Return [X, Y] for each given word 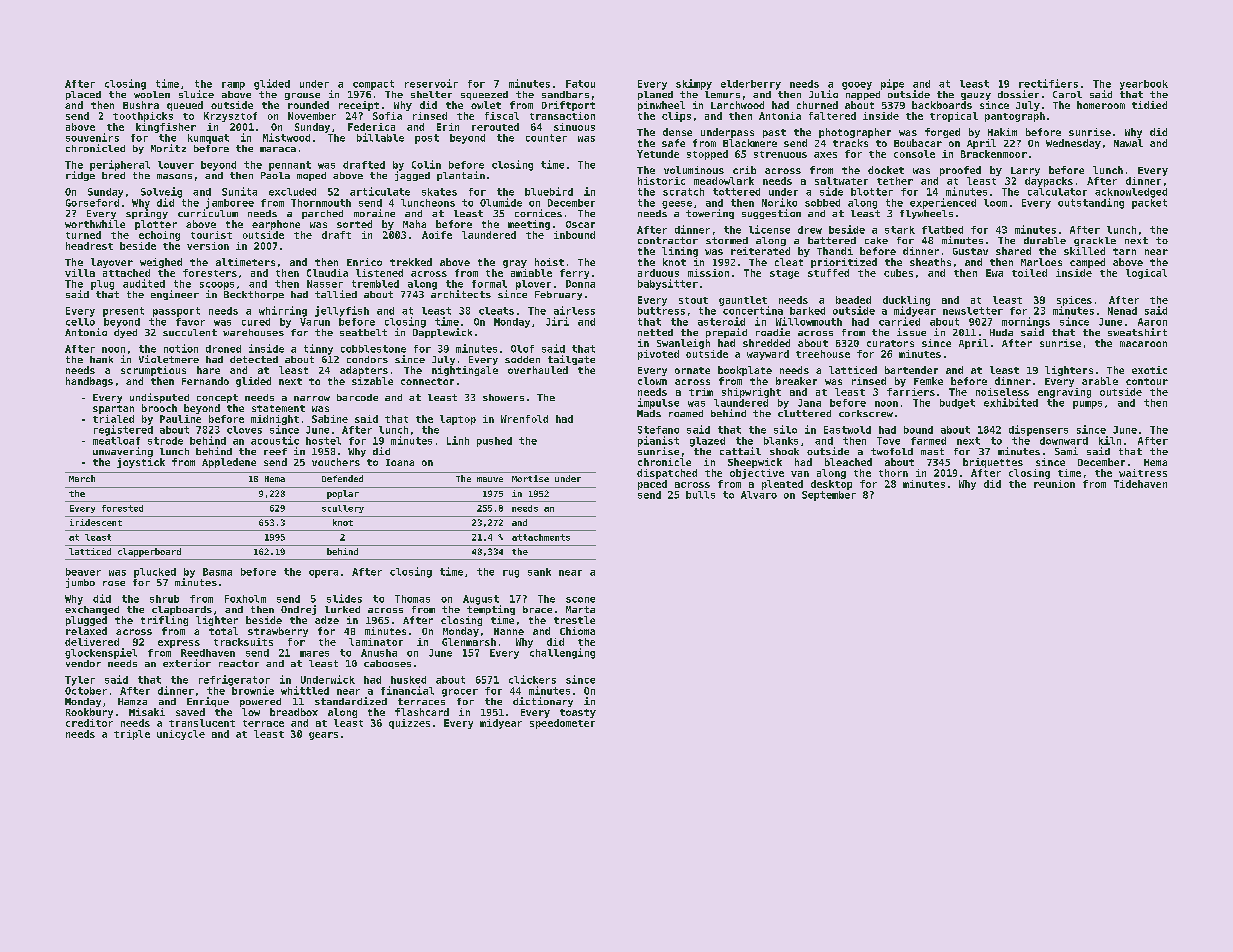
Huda [1001, 332]
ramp [233, 86]
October [86, 691]
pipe [892, 84]
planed [655, 95]
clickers [532, 679]
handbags [89, 382]
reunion [1054, 484]
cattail [740, 451]
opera [323, 574]
